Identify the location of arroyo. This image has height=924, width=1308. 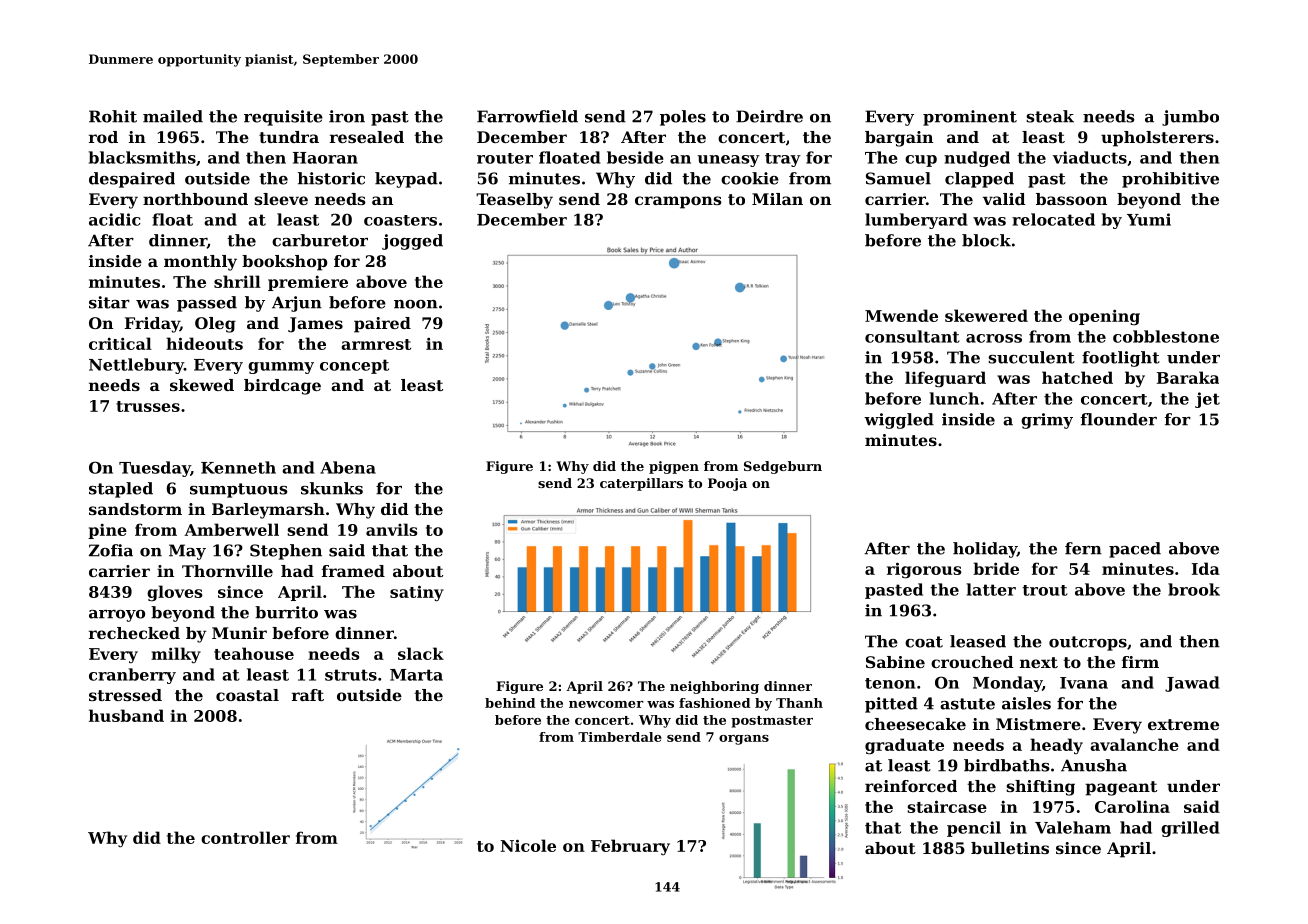
(117, 616).
